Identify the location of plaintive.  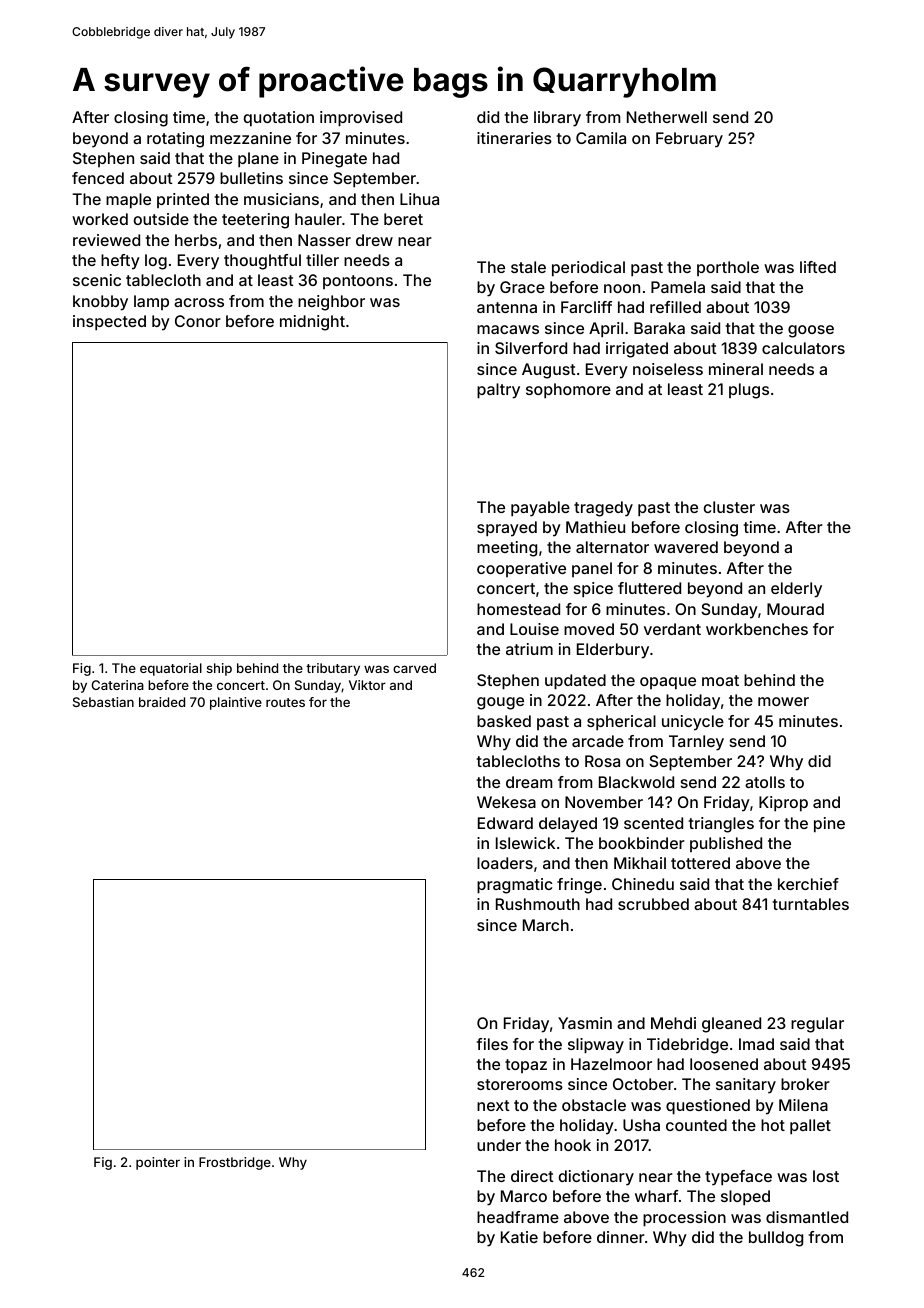
(236, 703).
